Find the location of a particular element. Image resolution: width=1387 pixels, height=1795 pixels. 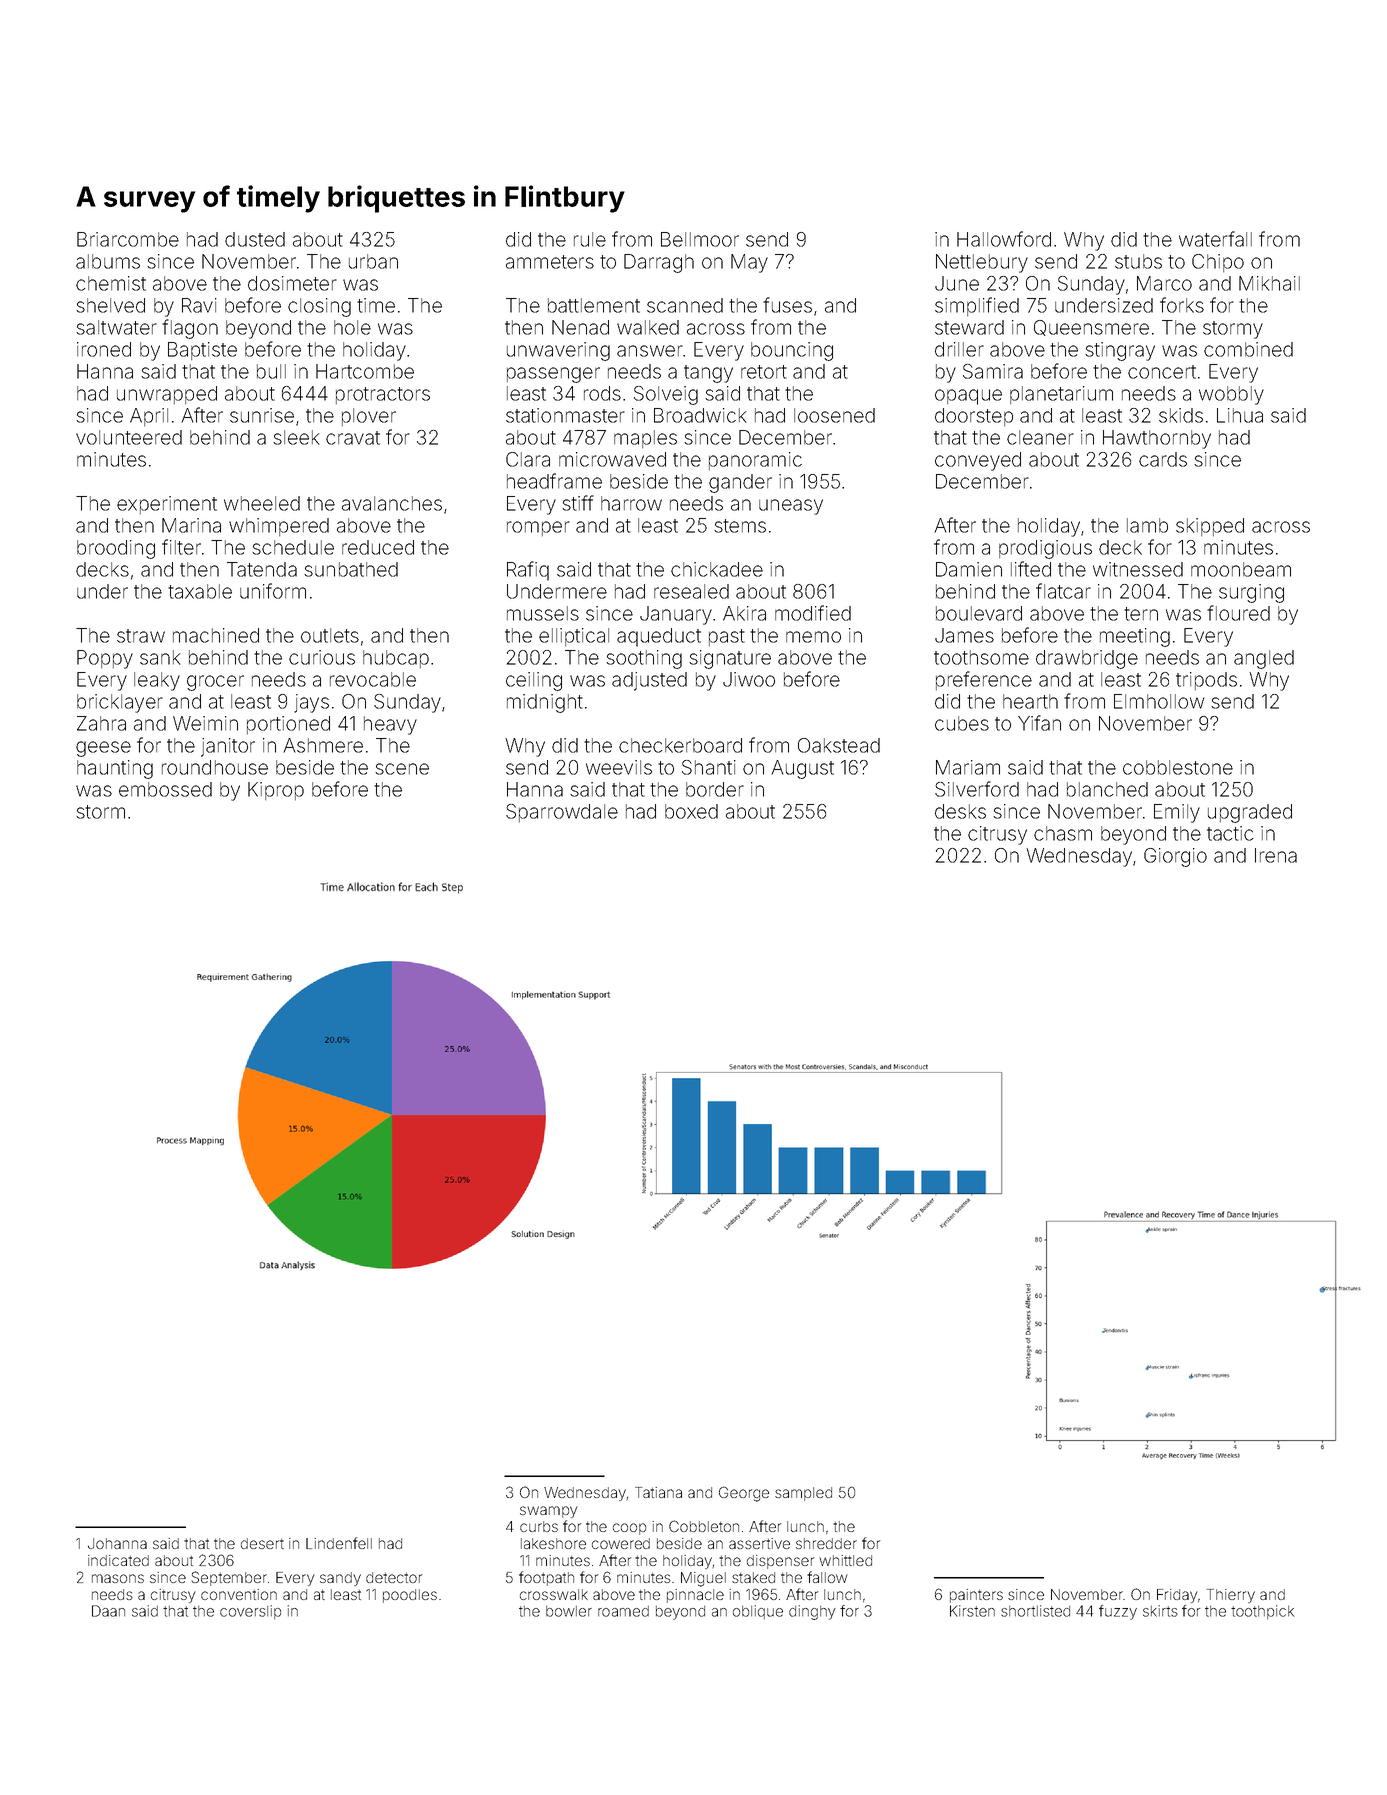

Hallowford is located at coordinates (1004, 239).
